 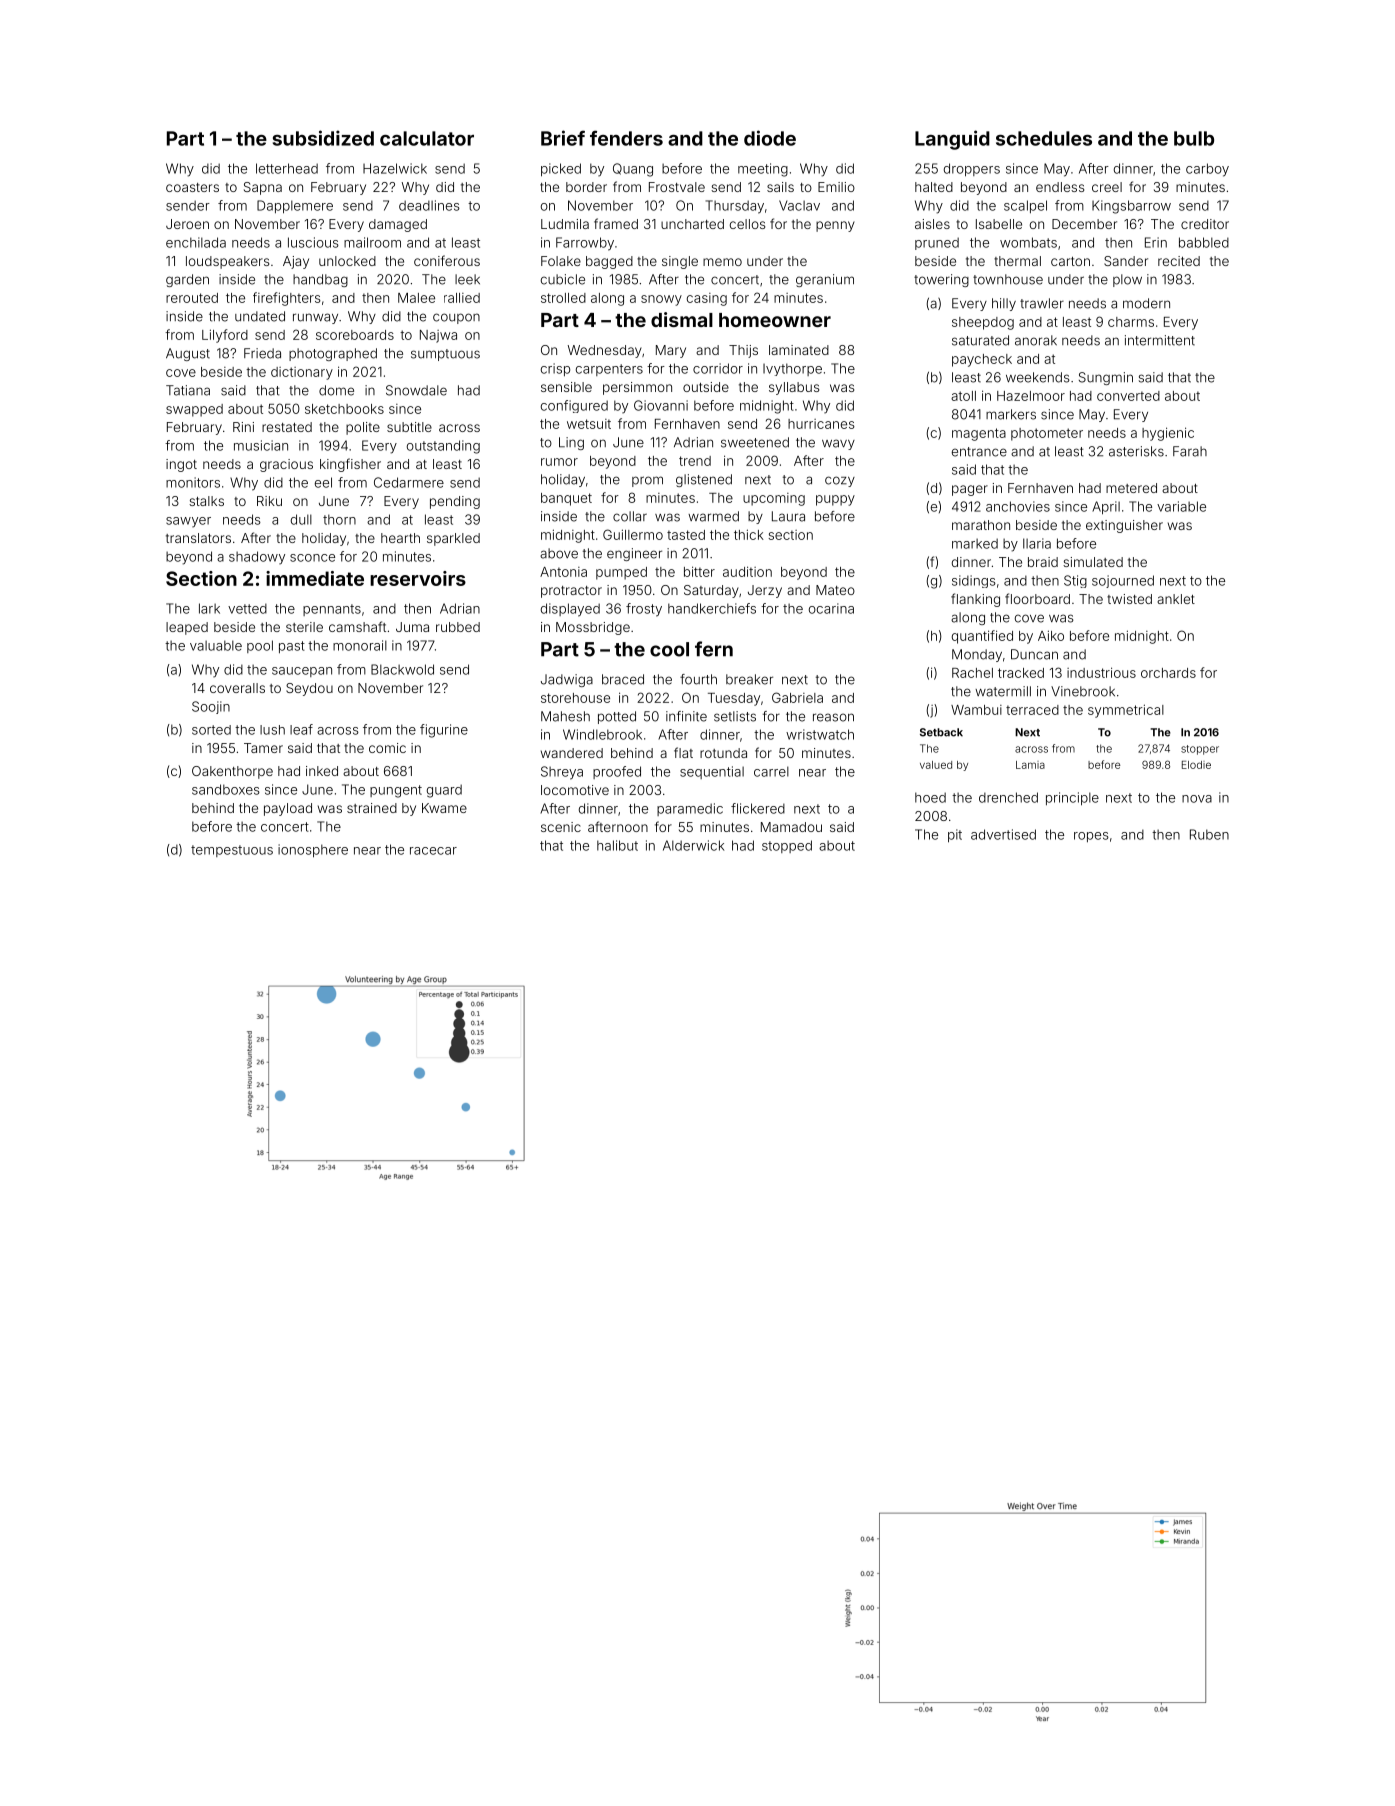 What do you see at coordinates (427, 138) in the page?
I see `calculator` at bounding box center [427, 138].
